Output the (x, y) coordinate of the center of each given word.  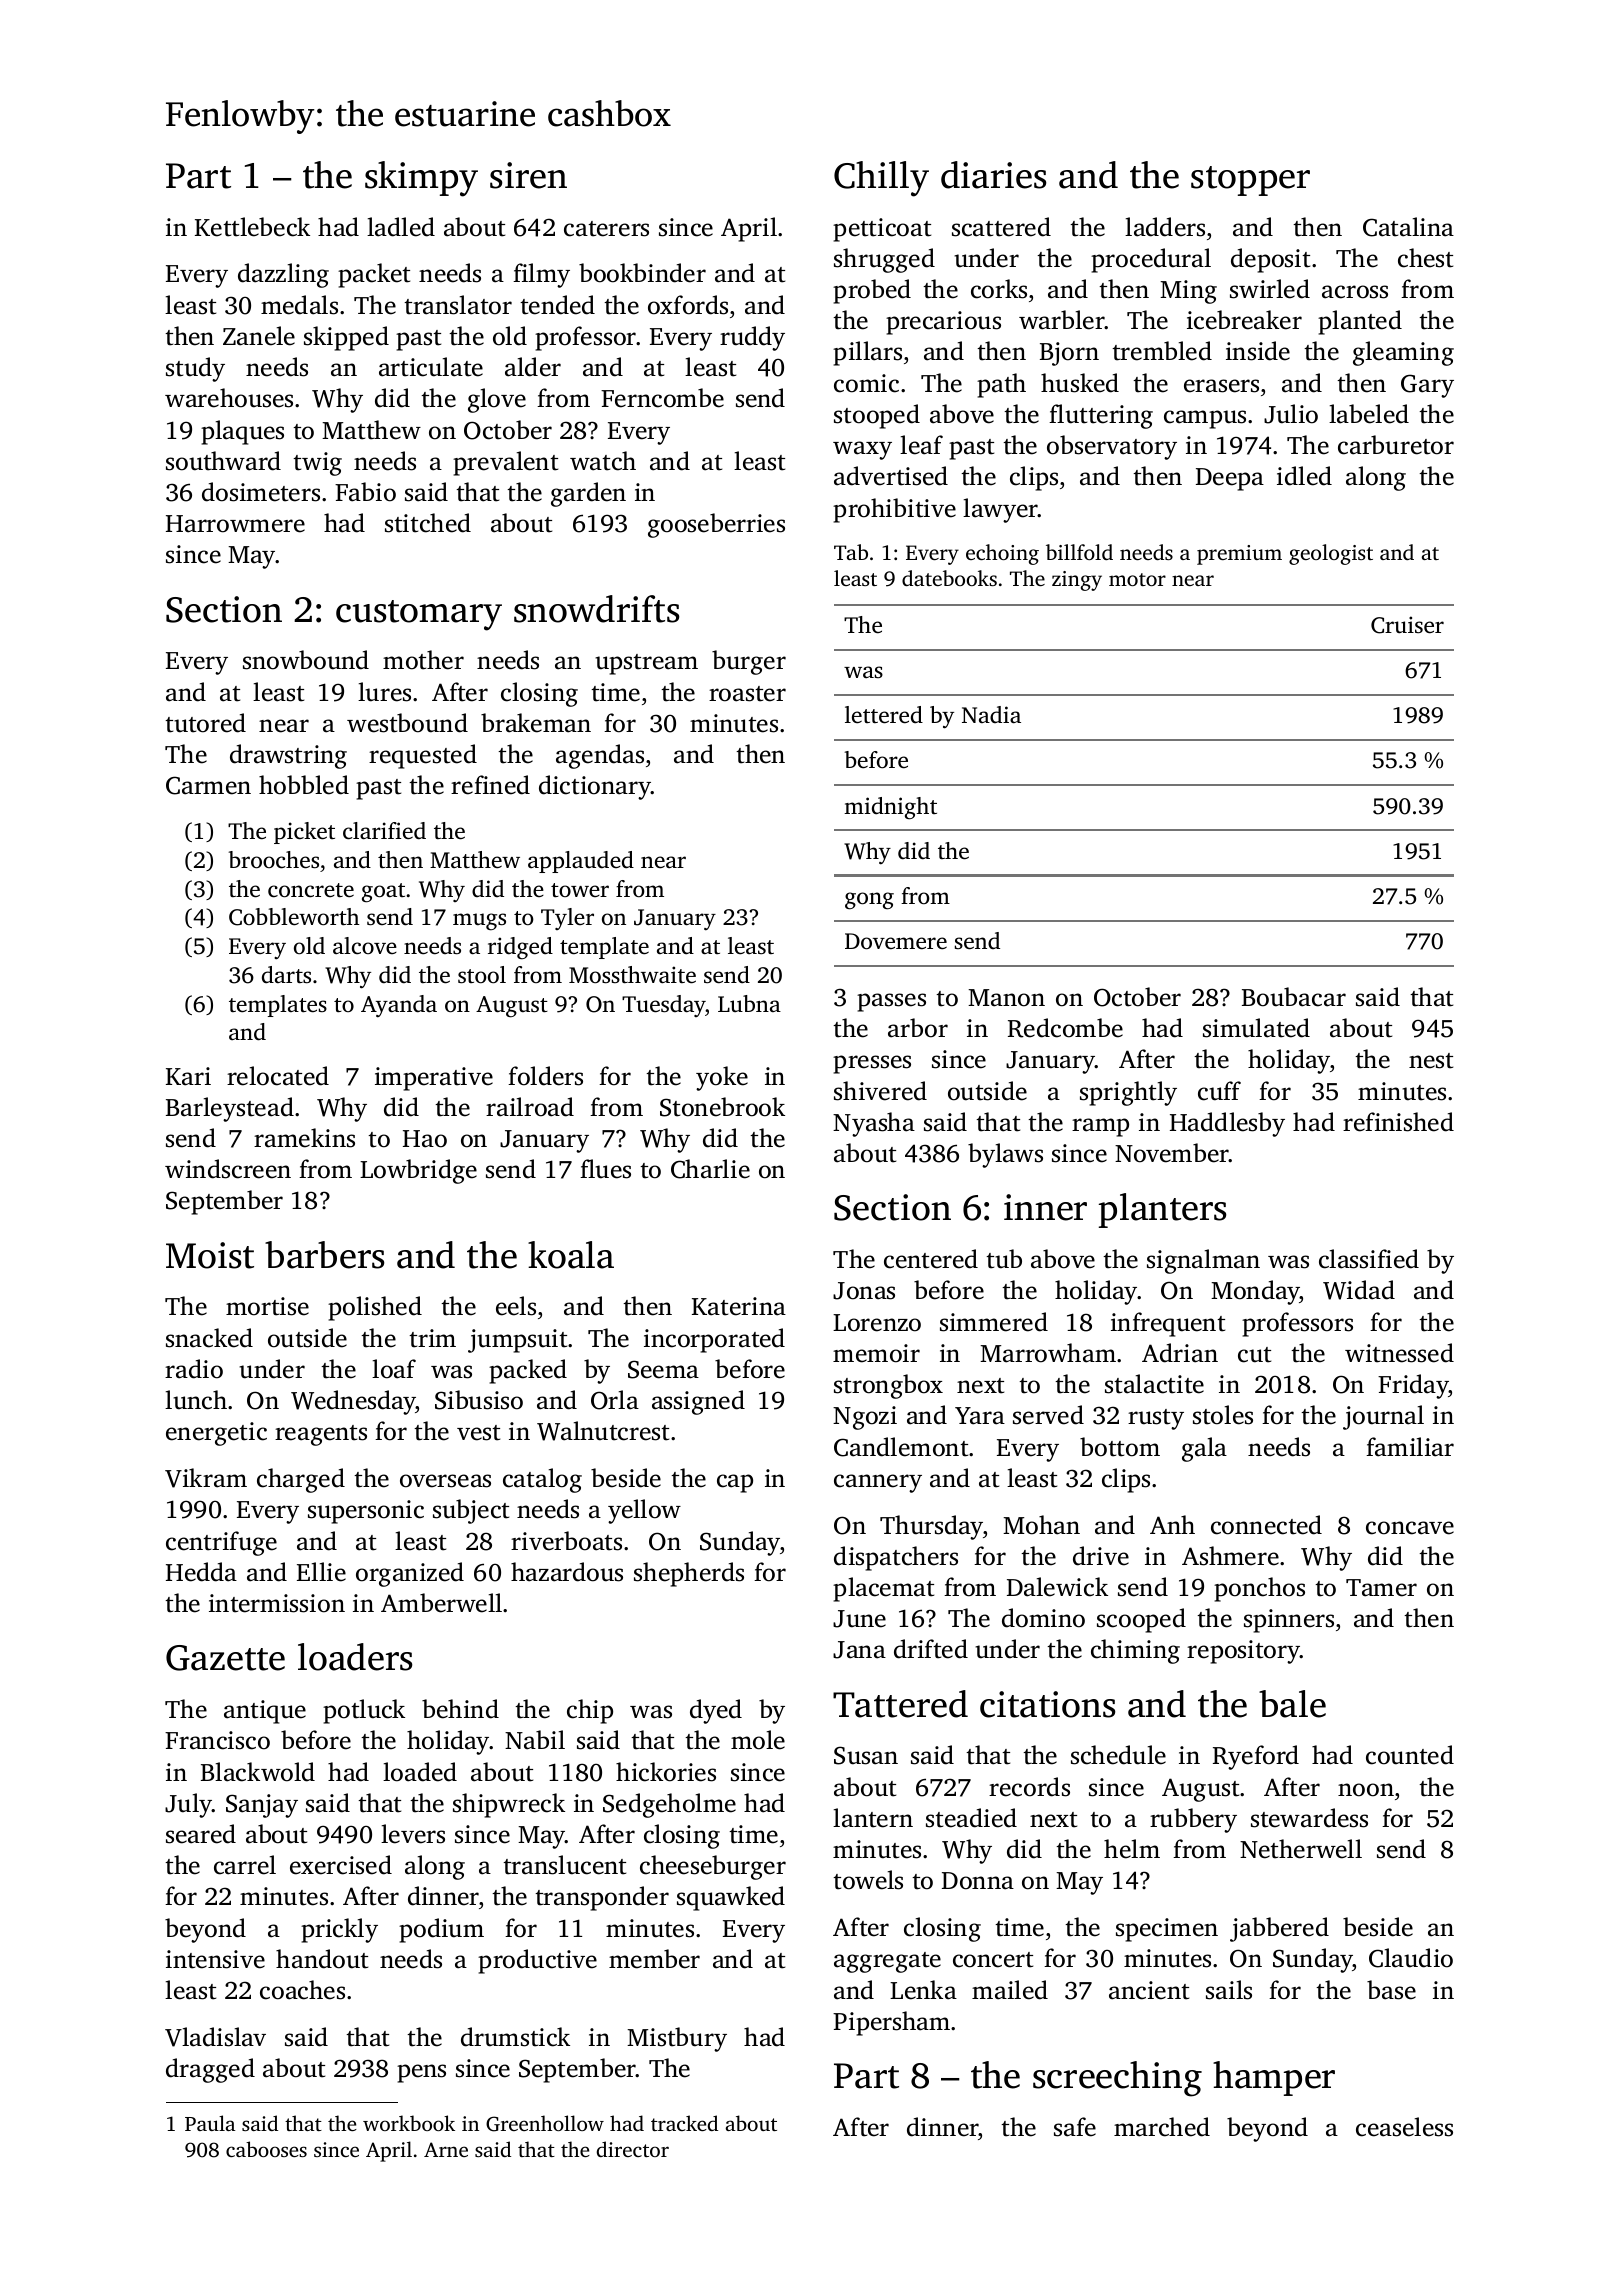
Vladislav (215, 2037)
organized (410, 1574)
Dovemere (896, 941)
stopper (1250, 181)
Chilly (881, 179)
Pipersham (891, 2023)
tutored (205, 723)
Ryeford (1256, 1757)
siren (528, 175)
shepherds (689, 1574)
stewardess (1309, 1818)
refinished (1398, 1122)
